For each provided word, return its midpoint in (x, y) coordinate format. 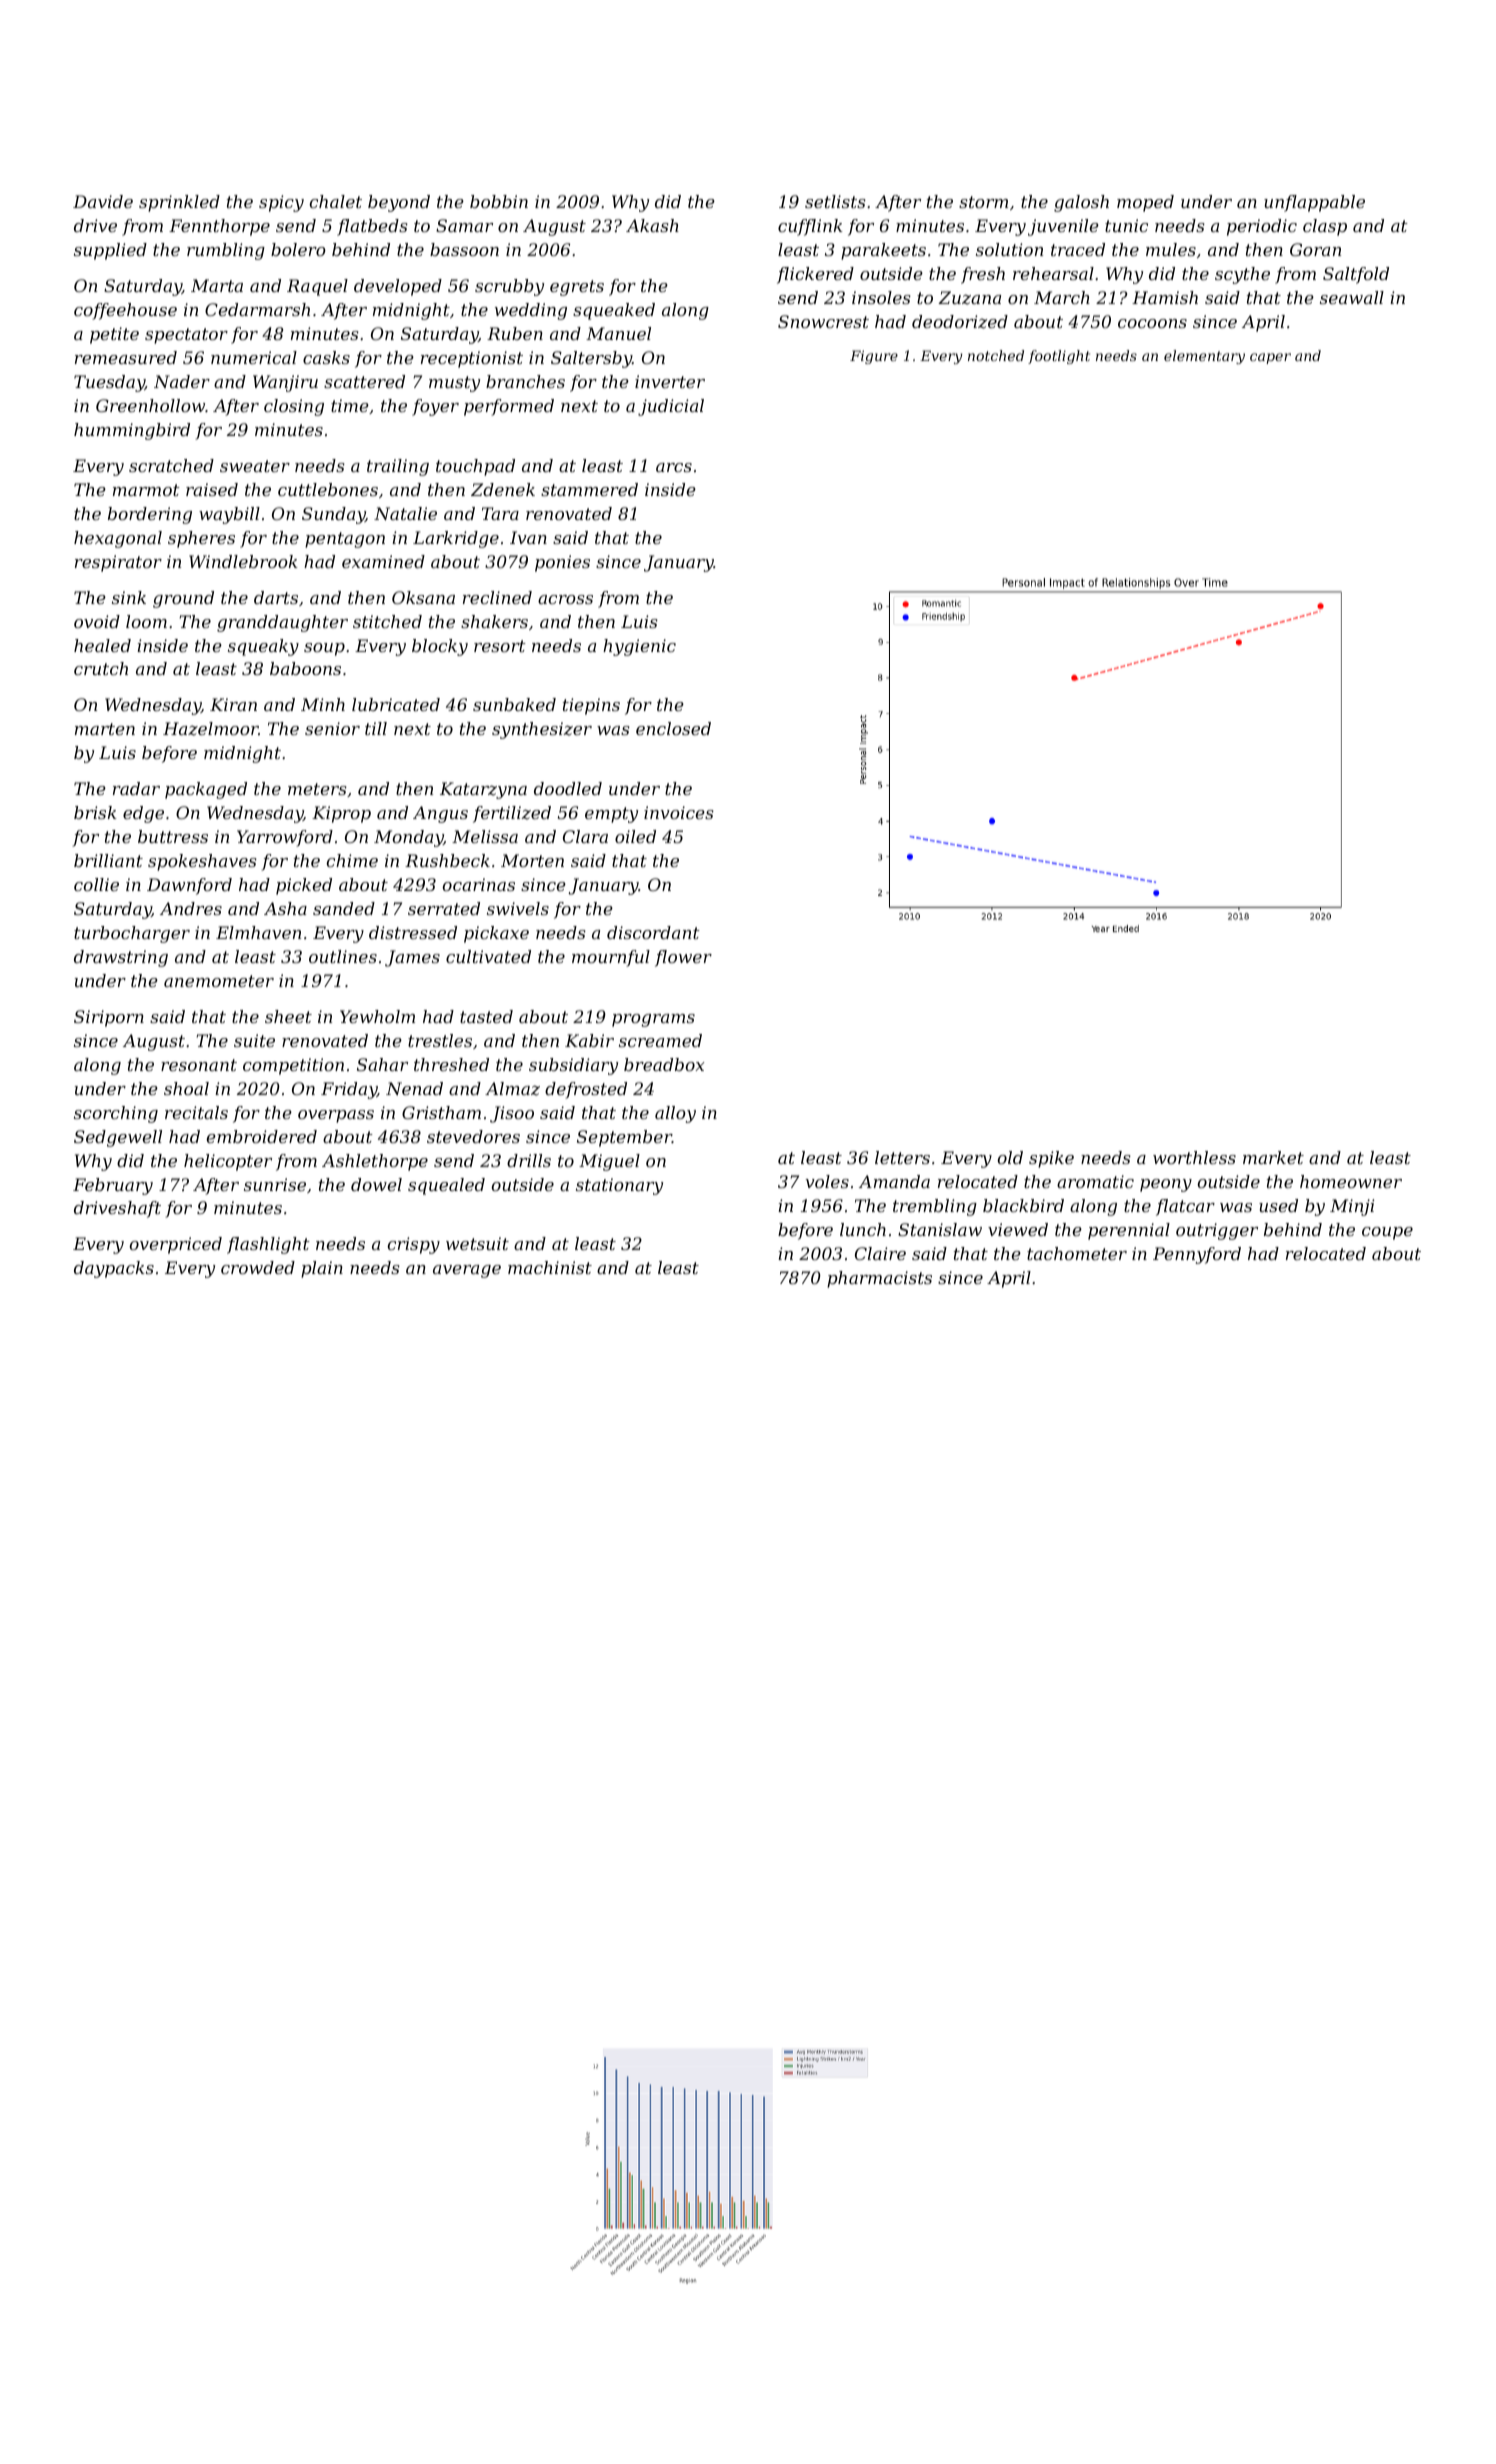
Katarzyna (483, 790)
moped (1145, 203)
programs (653, 1020)
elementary (1204, 357)
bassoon (464, 249)
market (1273, 1157)
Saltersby (591, 359)
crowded (258, 1267)
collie (96, 884)
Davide (103, 201)
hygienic (639, 647)
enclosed (673, 728)
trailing (398, 467)
